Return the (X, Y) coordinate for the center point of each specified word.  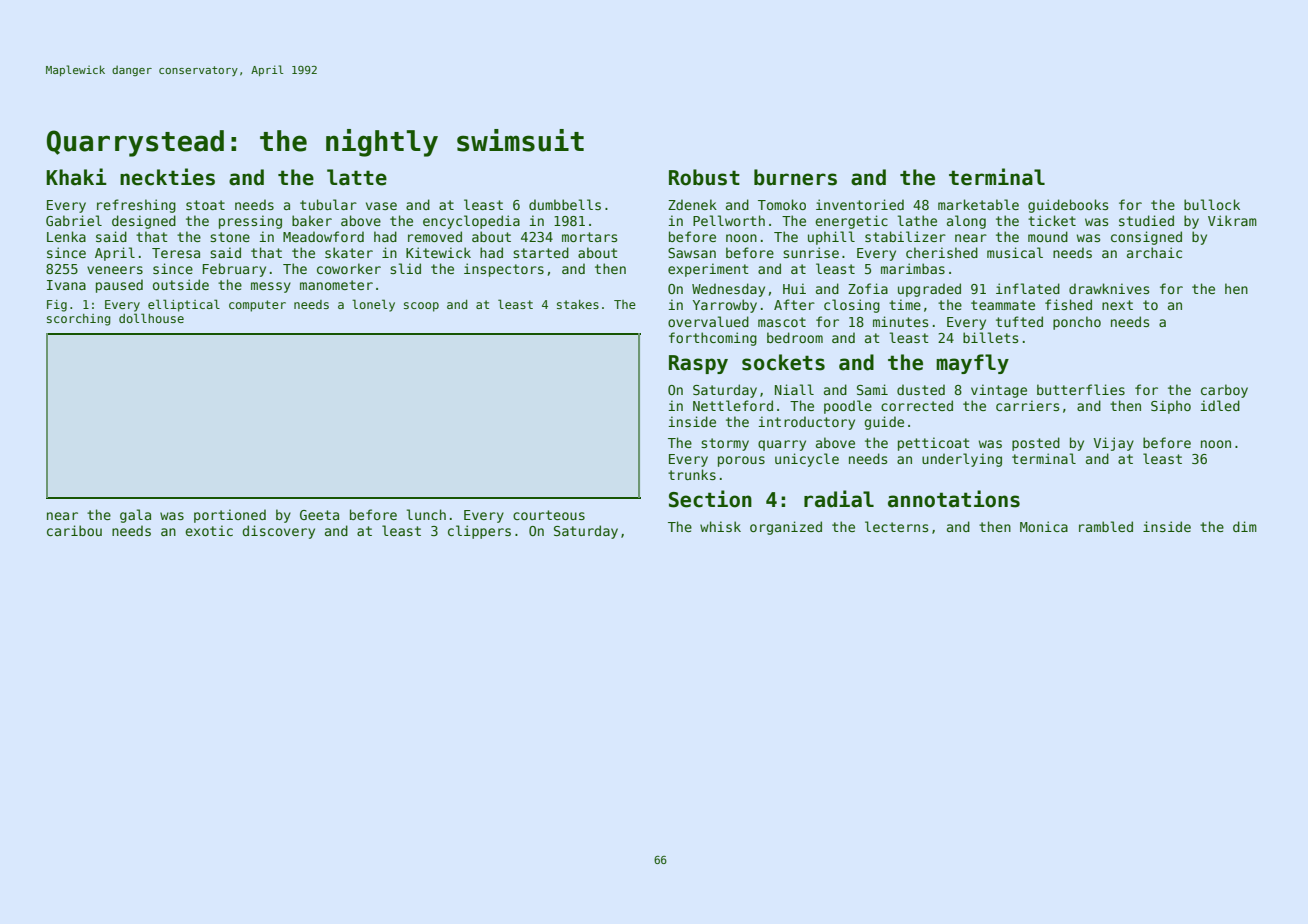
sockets (783, 362)
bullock (1212, 204)
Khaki (76, 177)
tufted (1019, 321)
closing (852, 306)
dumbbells (565, 204)
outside (181, 284)
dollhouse (151, 318)
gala (135, 516)
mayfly (972, 364)
